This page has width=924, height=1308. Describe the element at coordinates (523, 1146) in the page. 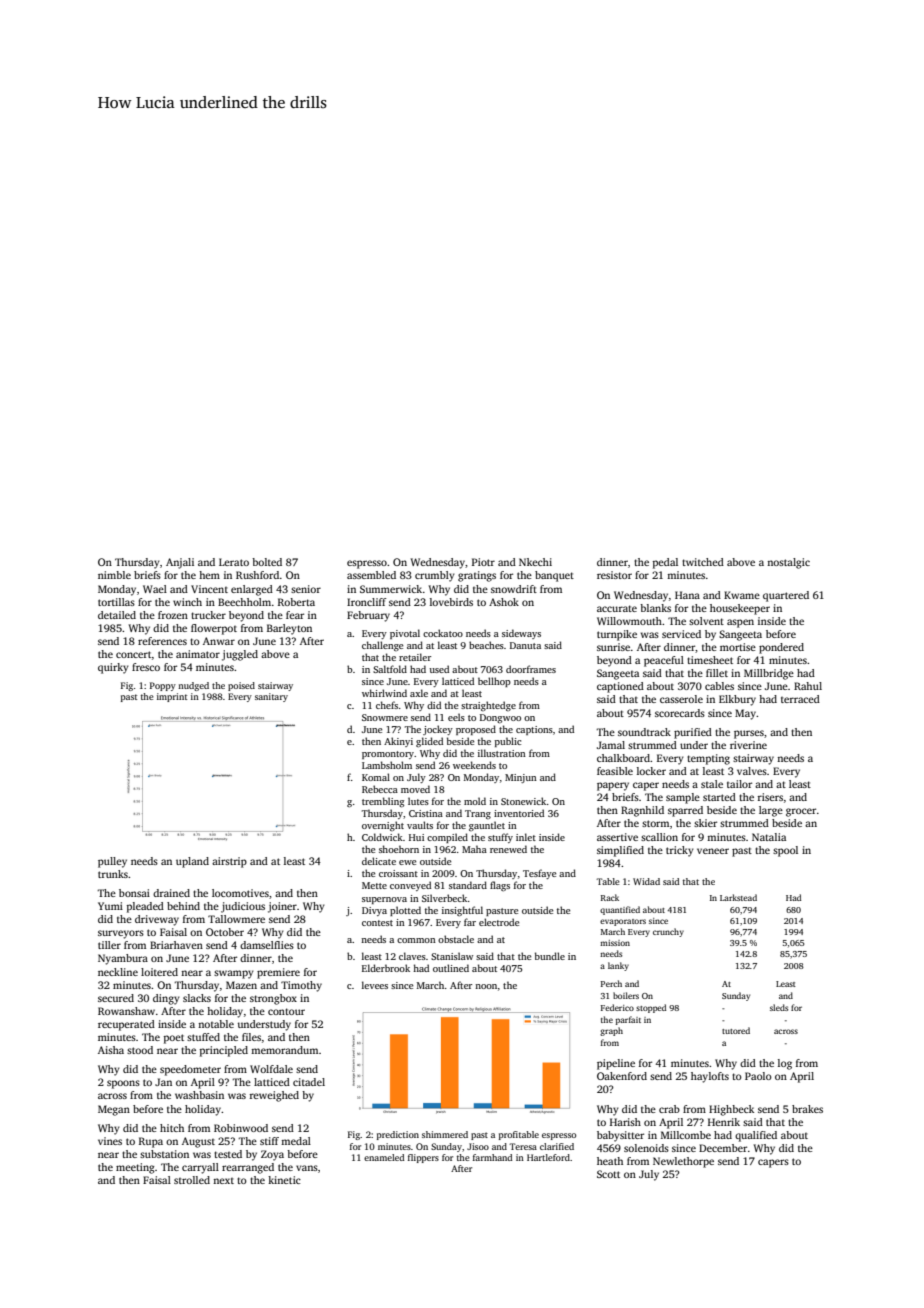

I see `Teresa` at that location.
